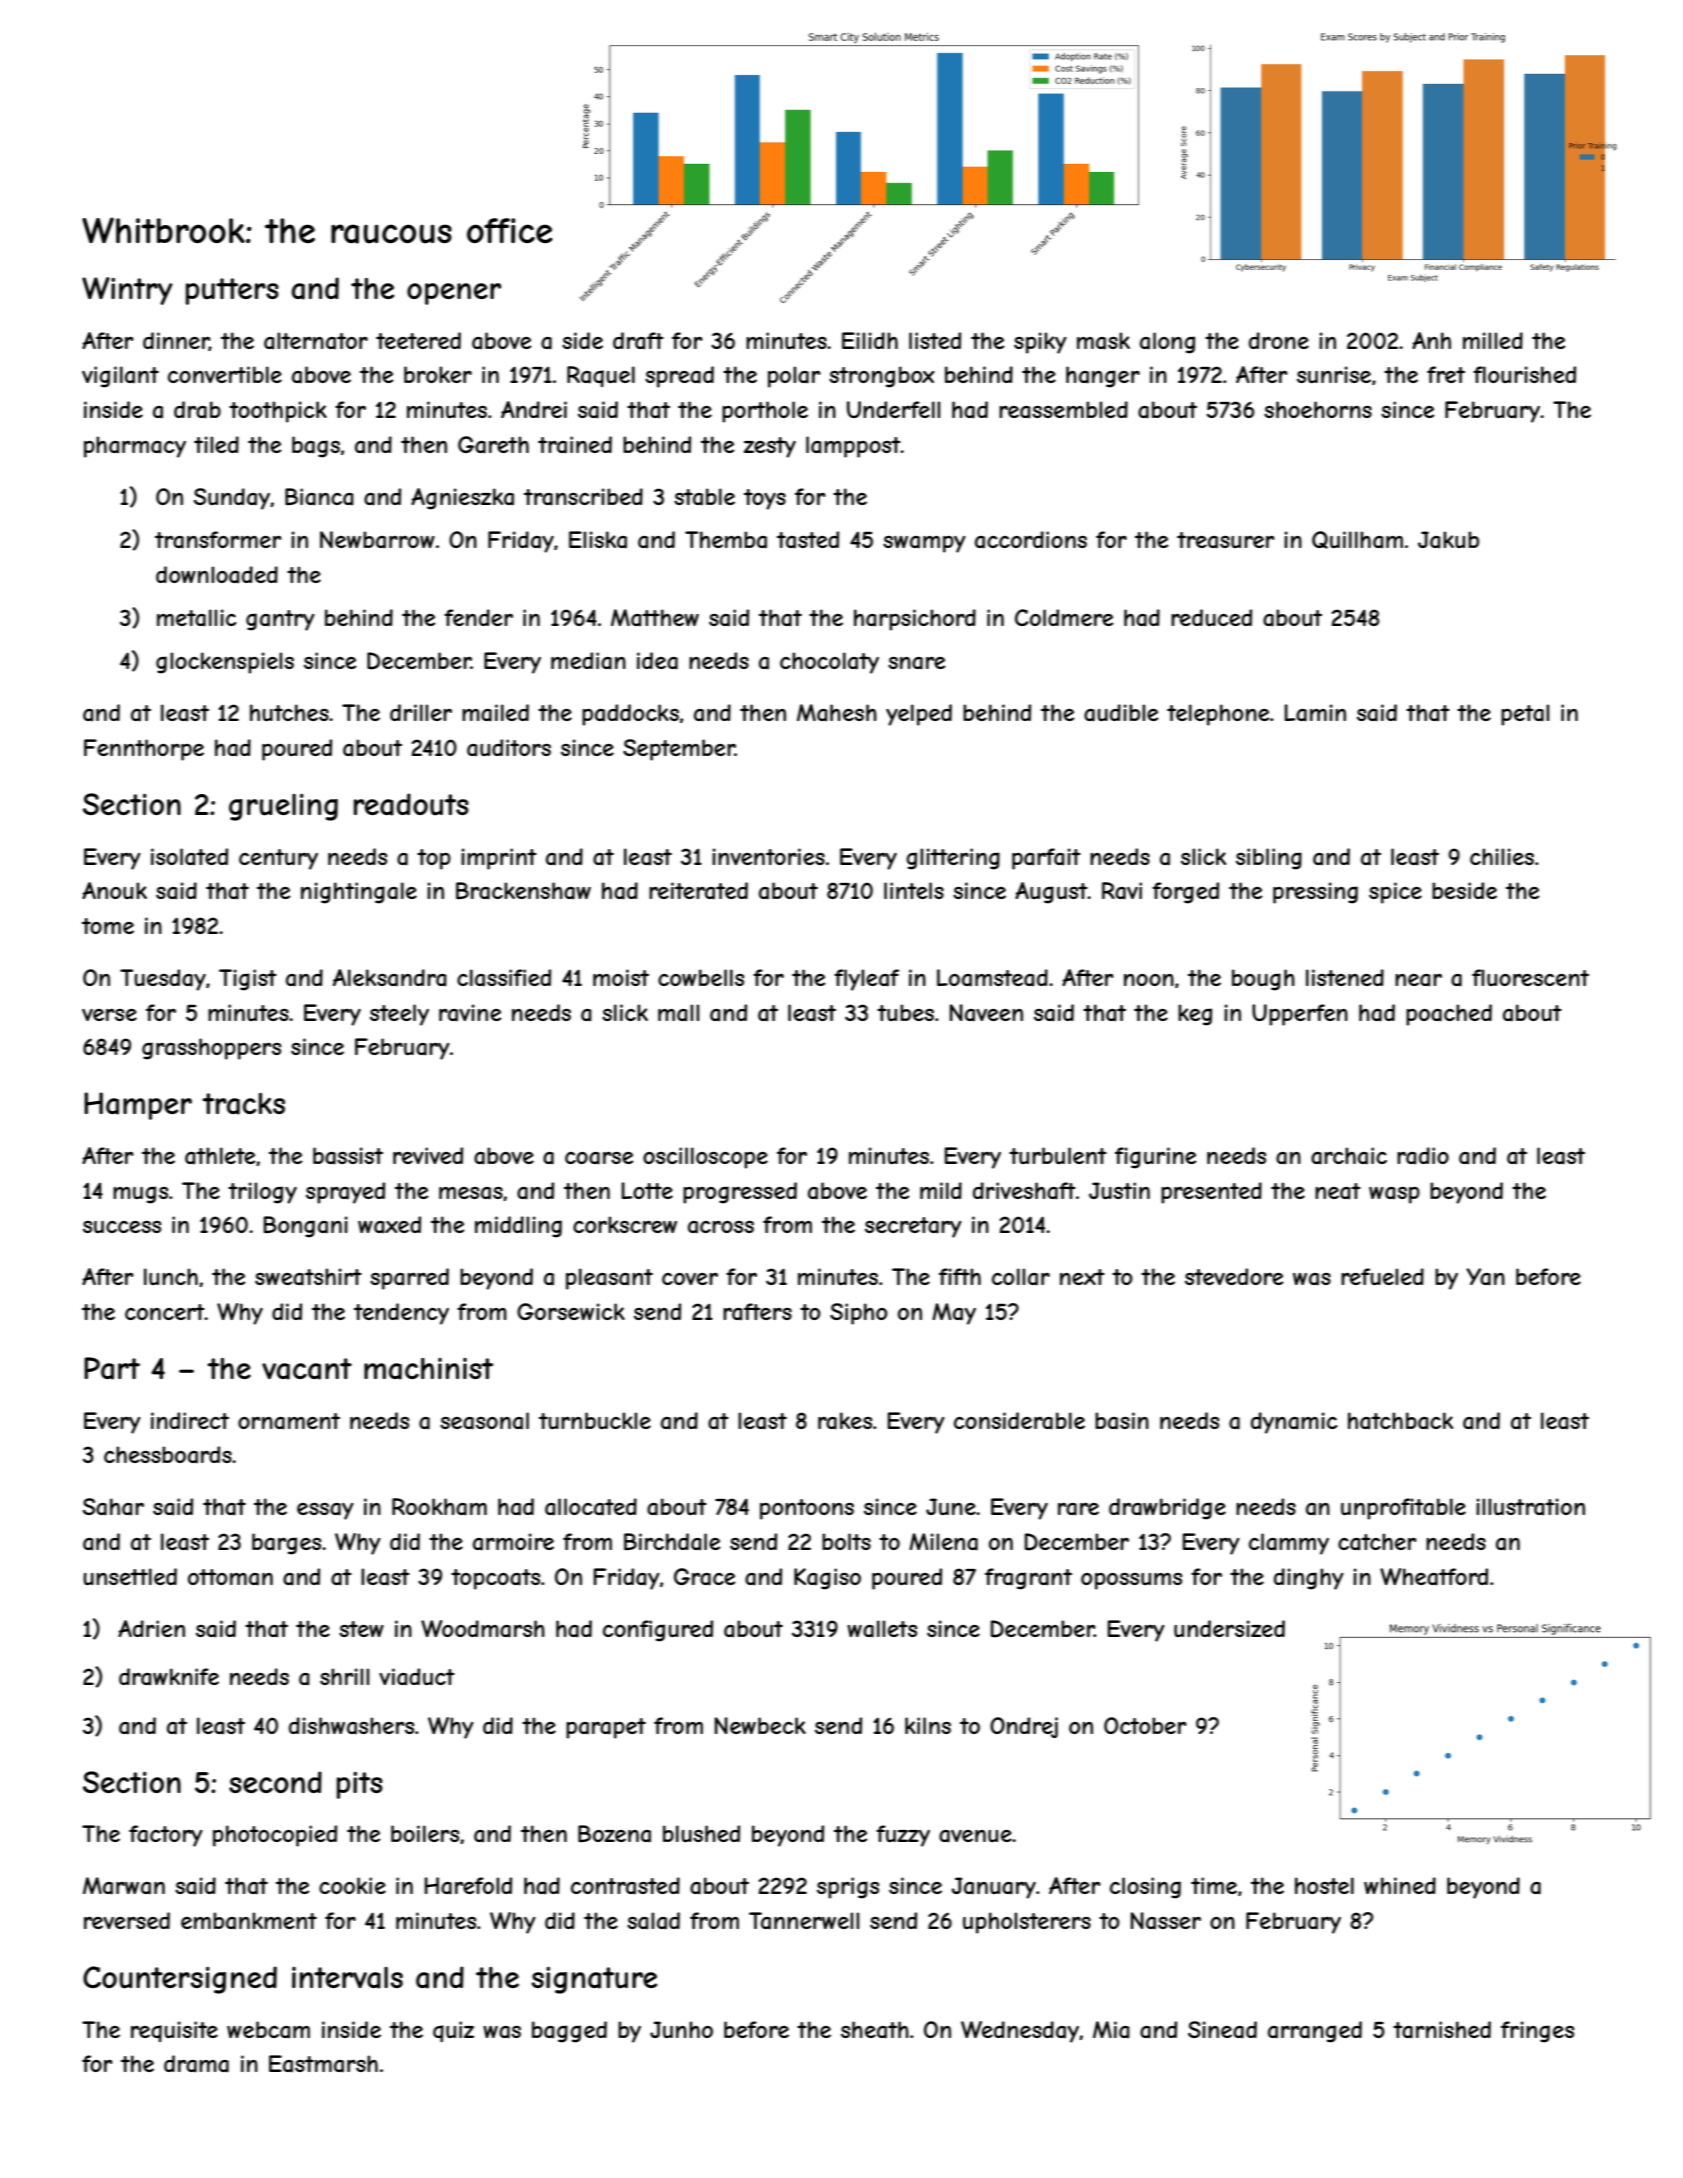 This document has height=2178, width=1683. I want to click on Fennthorpe, so click(144, 750).
